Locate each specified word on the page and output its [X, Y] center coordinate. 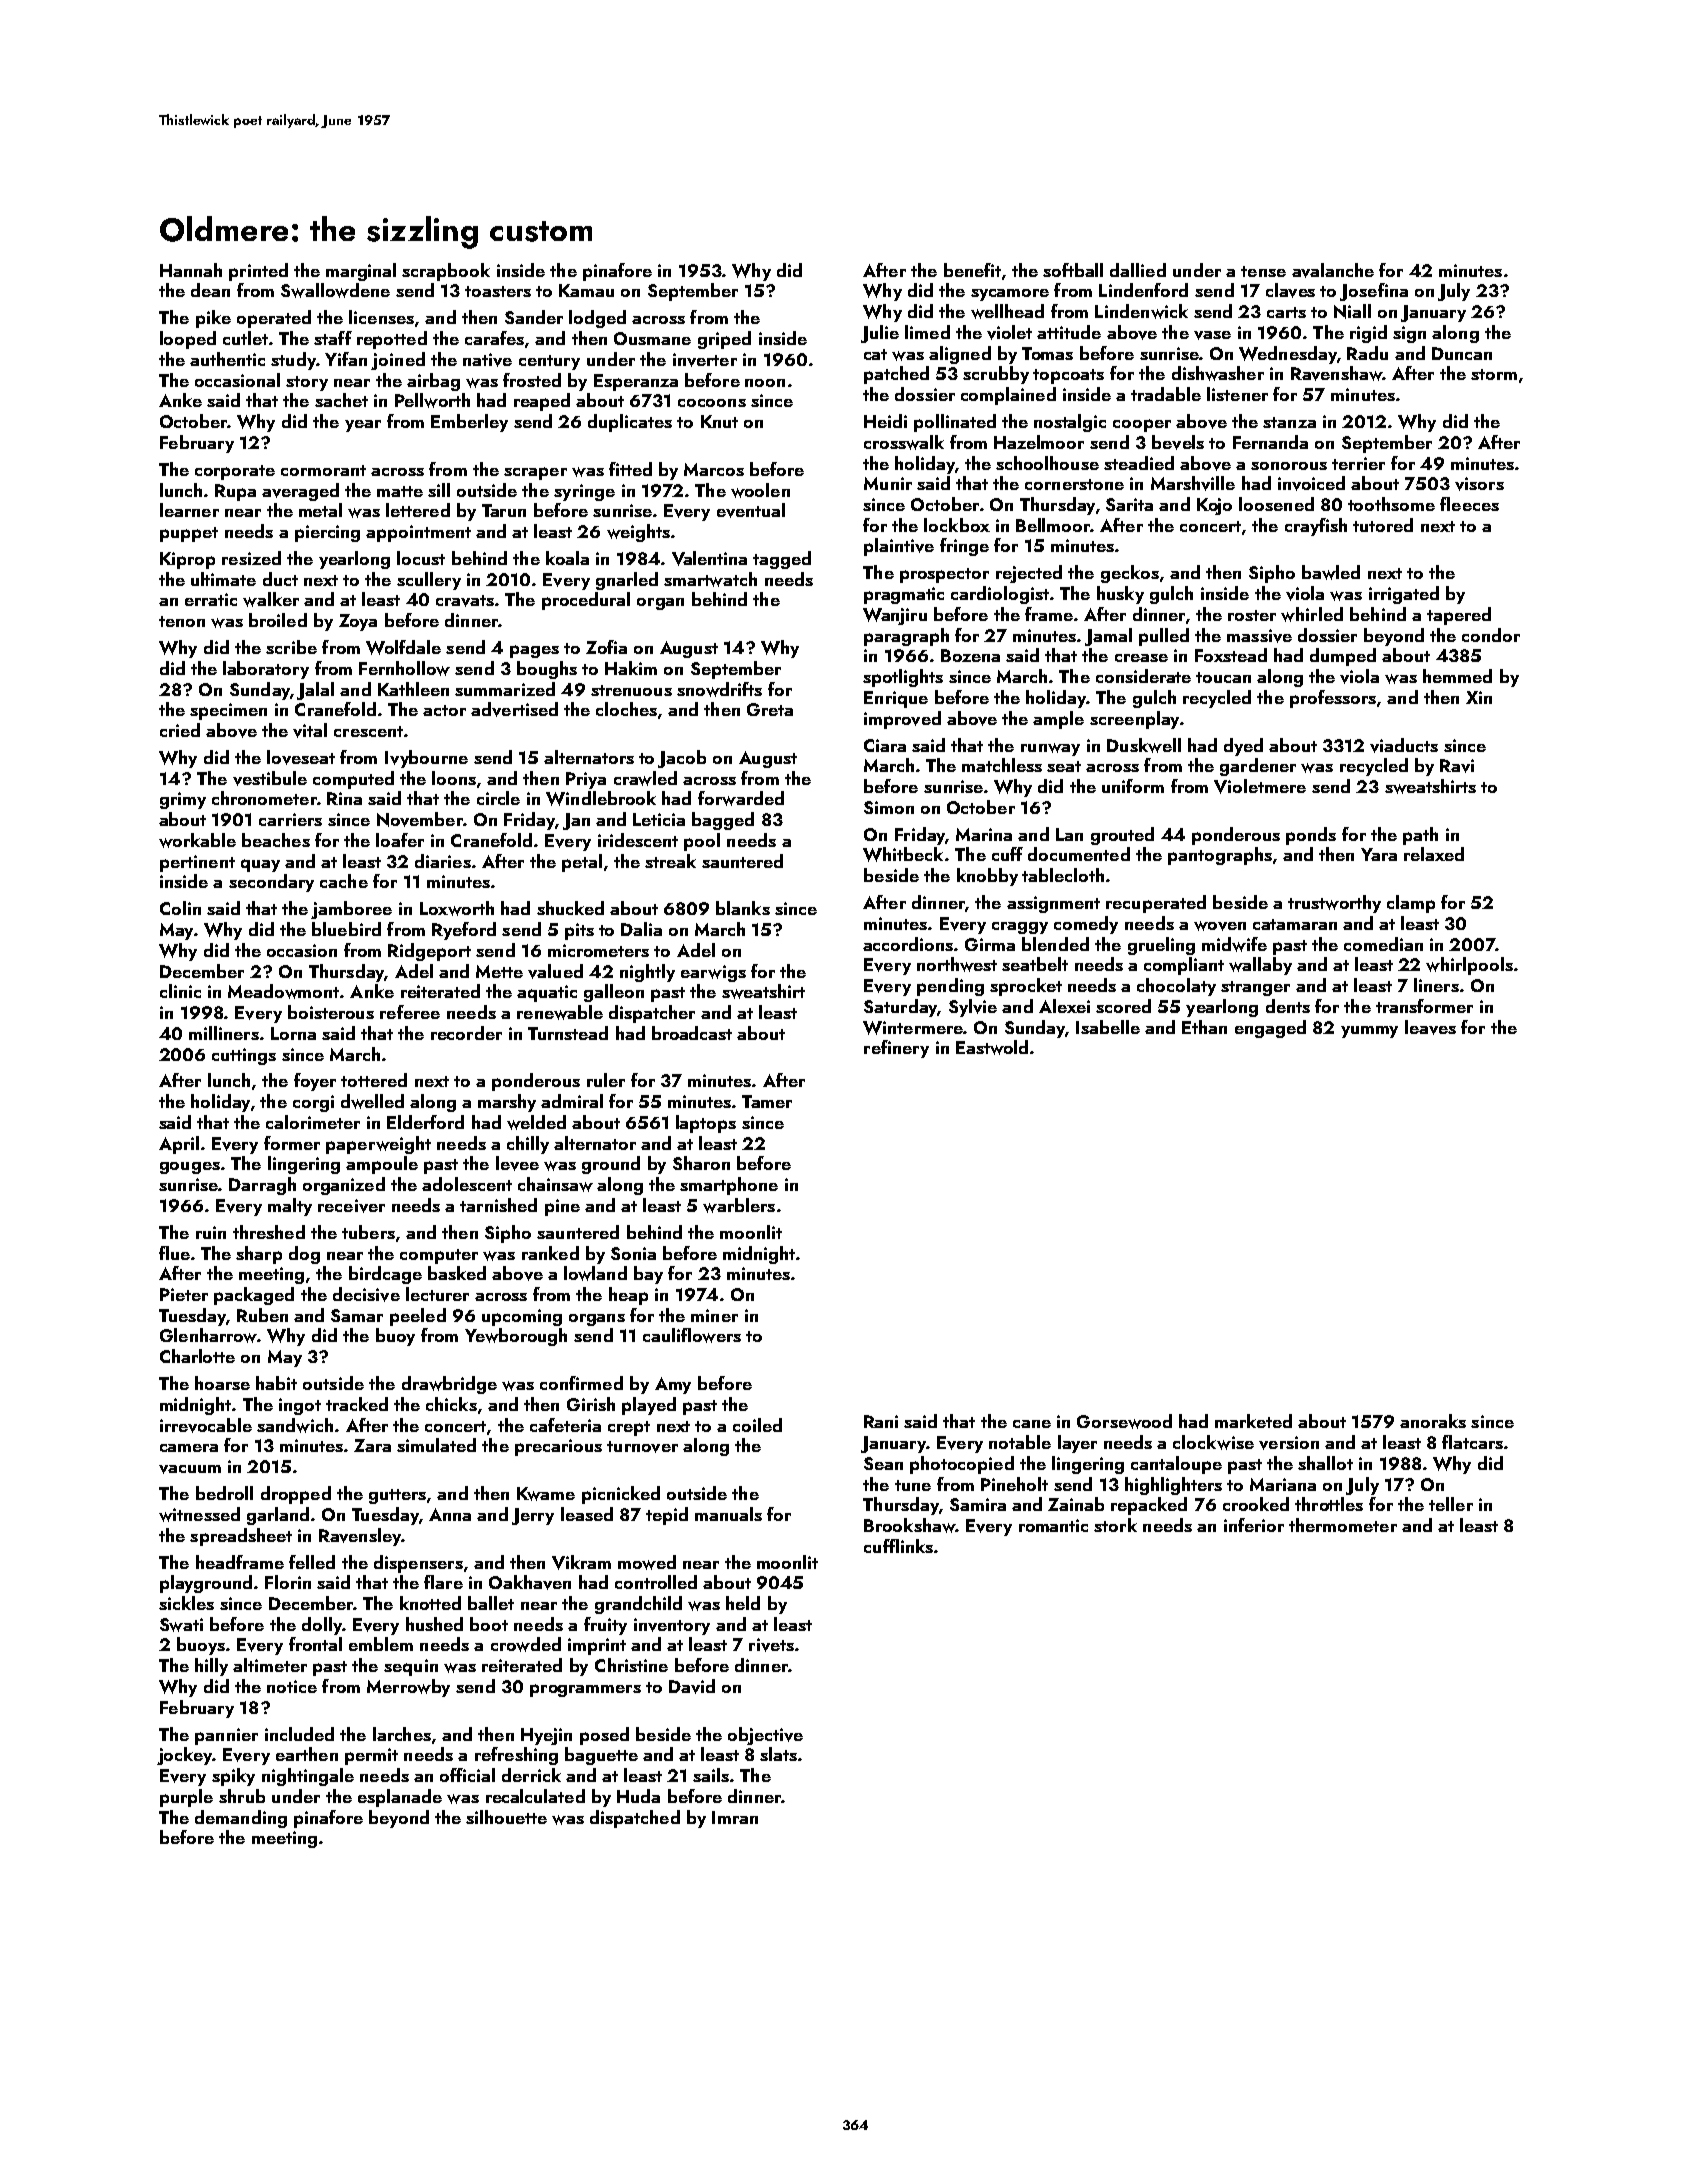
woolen [760, 490]
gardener [1258, 767]
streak [670, 861]
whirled [1312, 614]
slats [778, 1754]
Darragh [262, 1186]
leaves [1430, 1027]
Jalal [315, 691]
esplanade [400, 1798]
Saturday [900, 1008]
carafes [494, 338]
